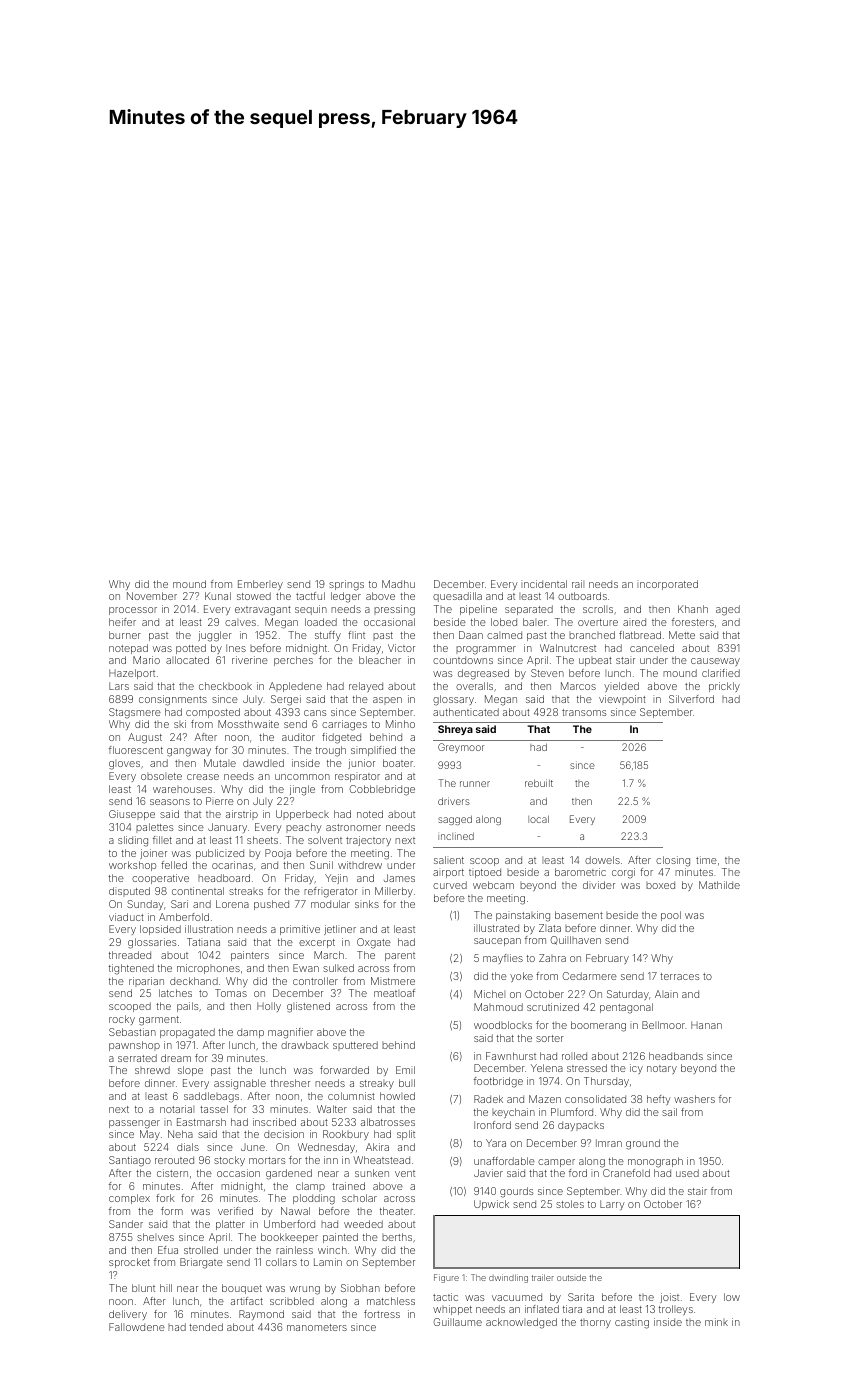 The width and height of the screenshot is (849, 1400). Describe the element at coordinates (359, 1198) in the screenshot. I see `scholar` at that location.
